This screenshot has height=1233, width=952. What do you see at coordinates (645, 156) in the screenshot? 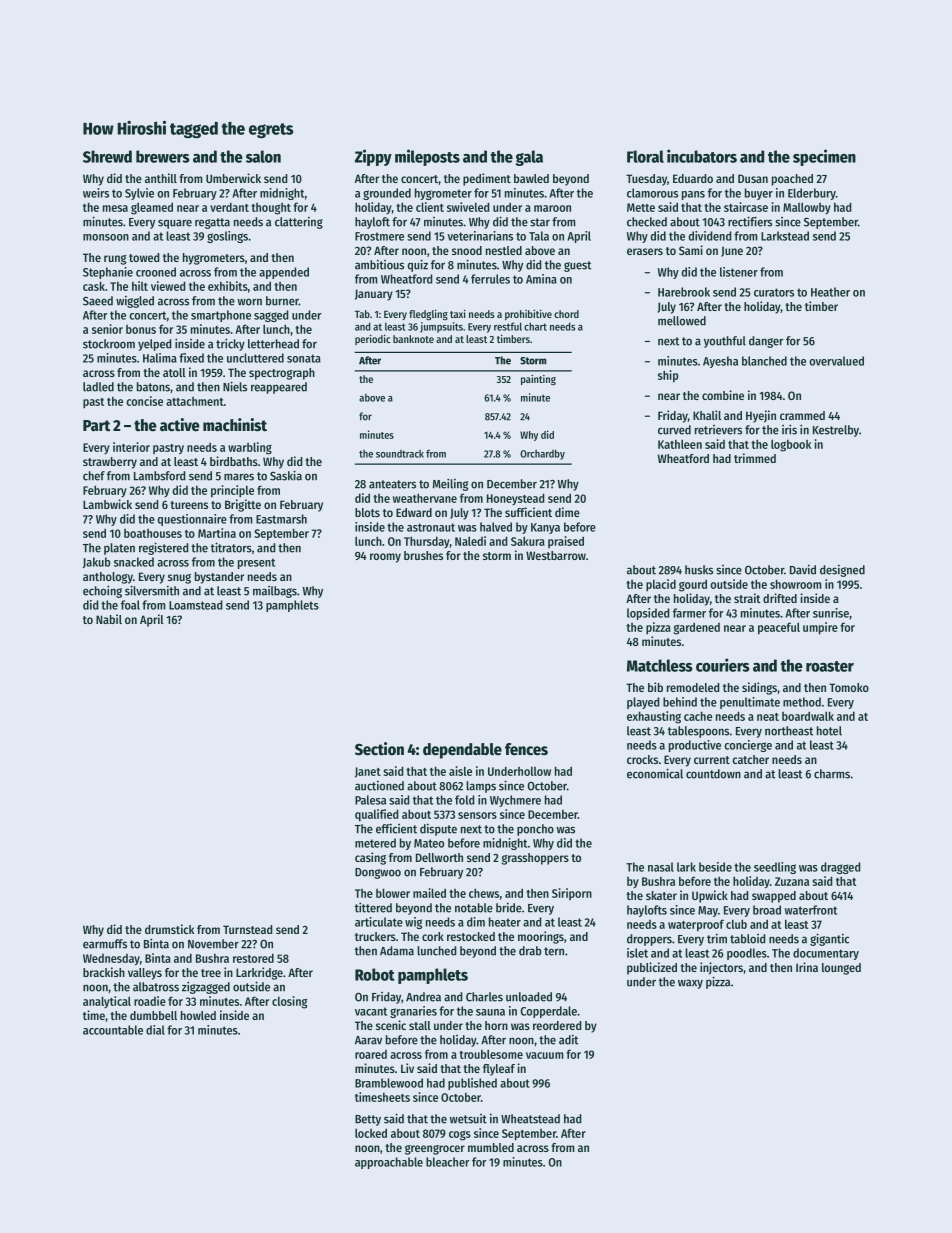
I see `Floral` at bounding box center [645, 156].
